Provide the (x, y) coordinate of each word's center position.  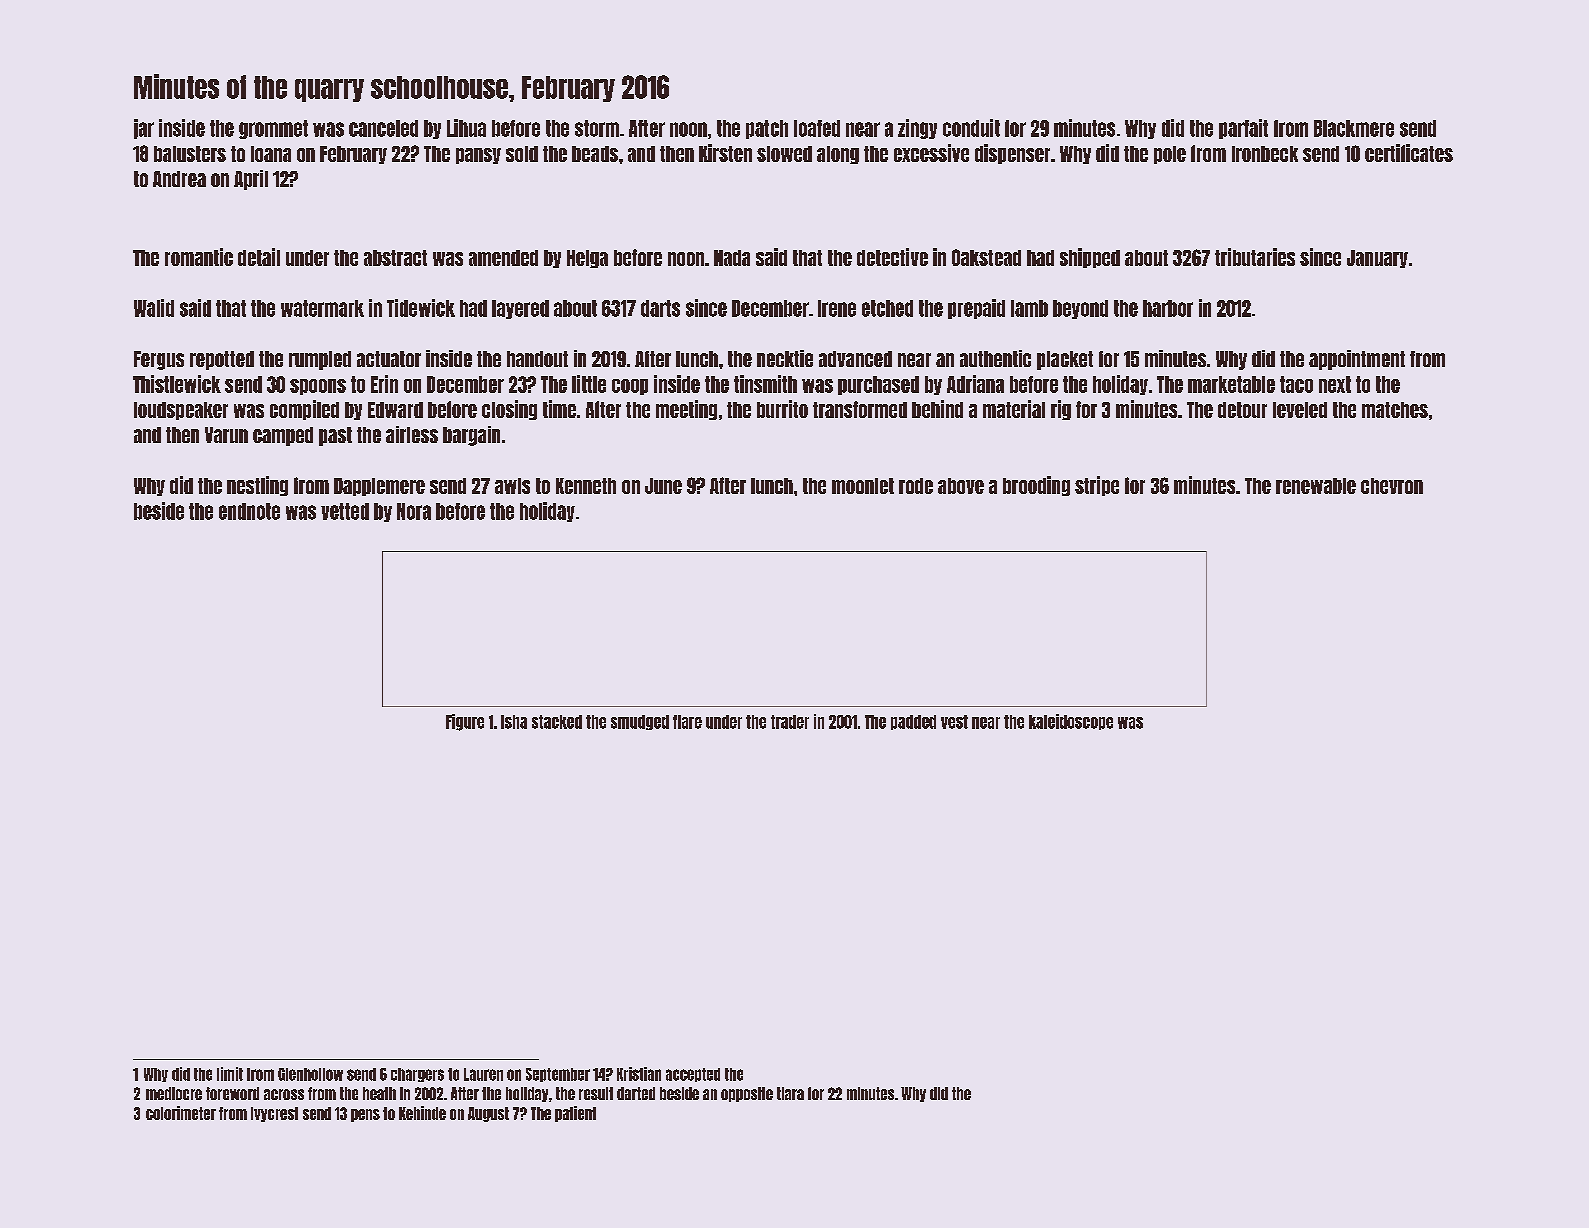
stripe (1097, 486)
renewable (1316, 486)
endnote (249, 511)
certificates (1409, 153)
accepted (693, 1075)
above (961, 486)
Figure (465, 722)
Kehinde (422, 1113)
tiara (790, 1093)
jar (144, 129)
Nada (732, 258)
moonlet (863, 486)
